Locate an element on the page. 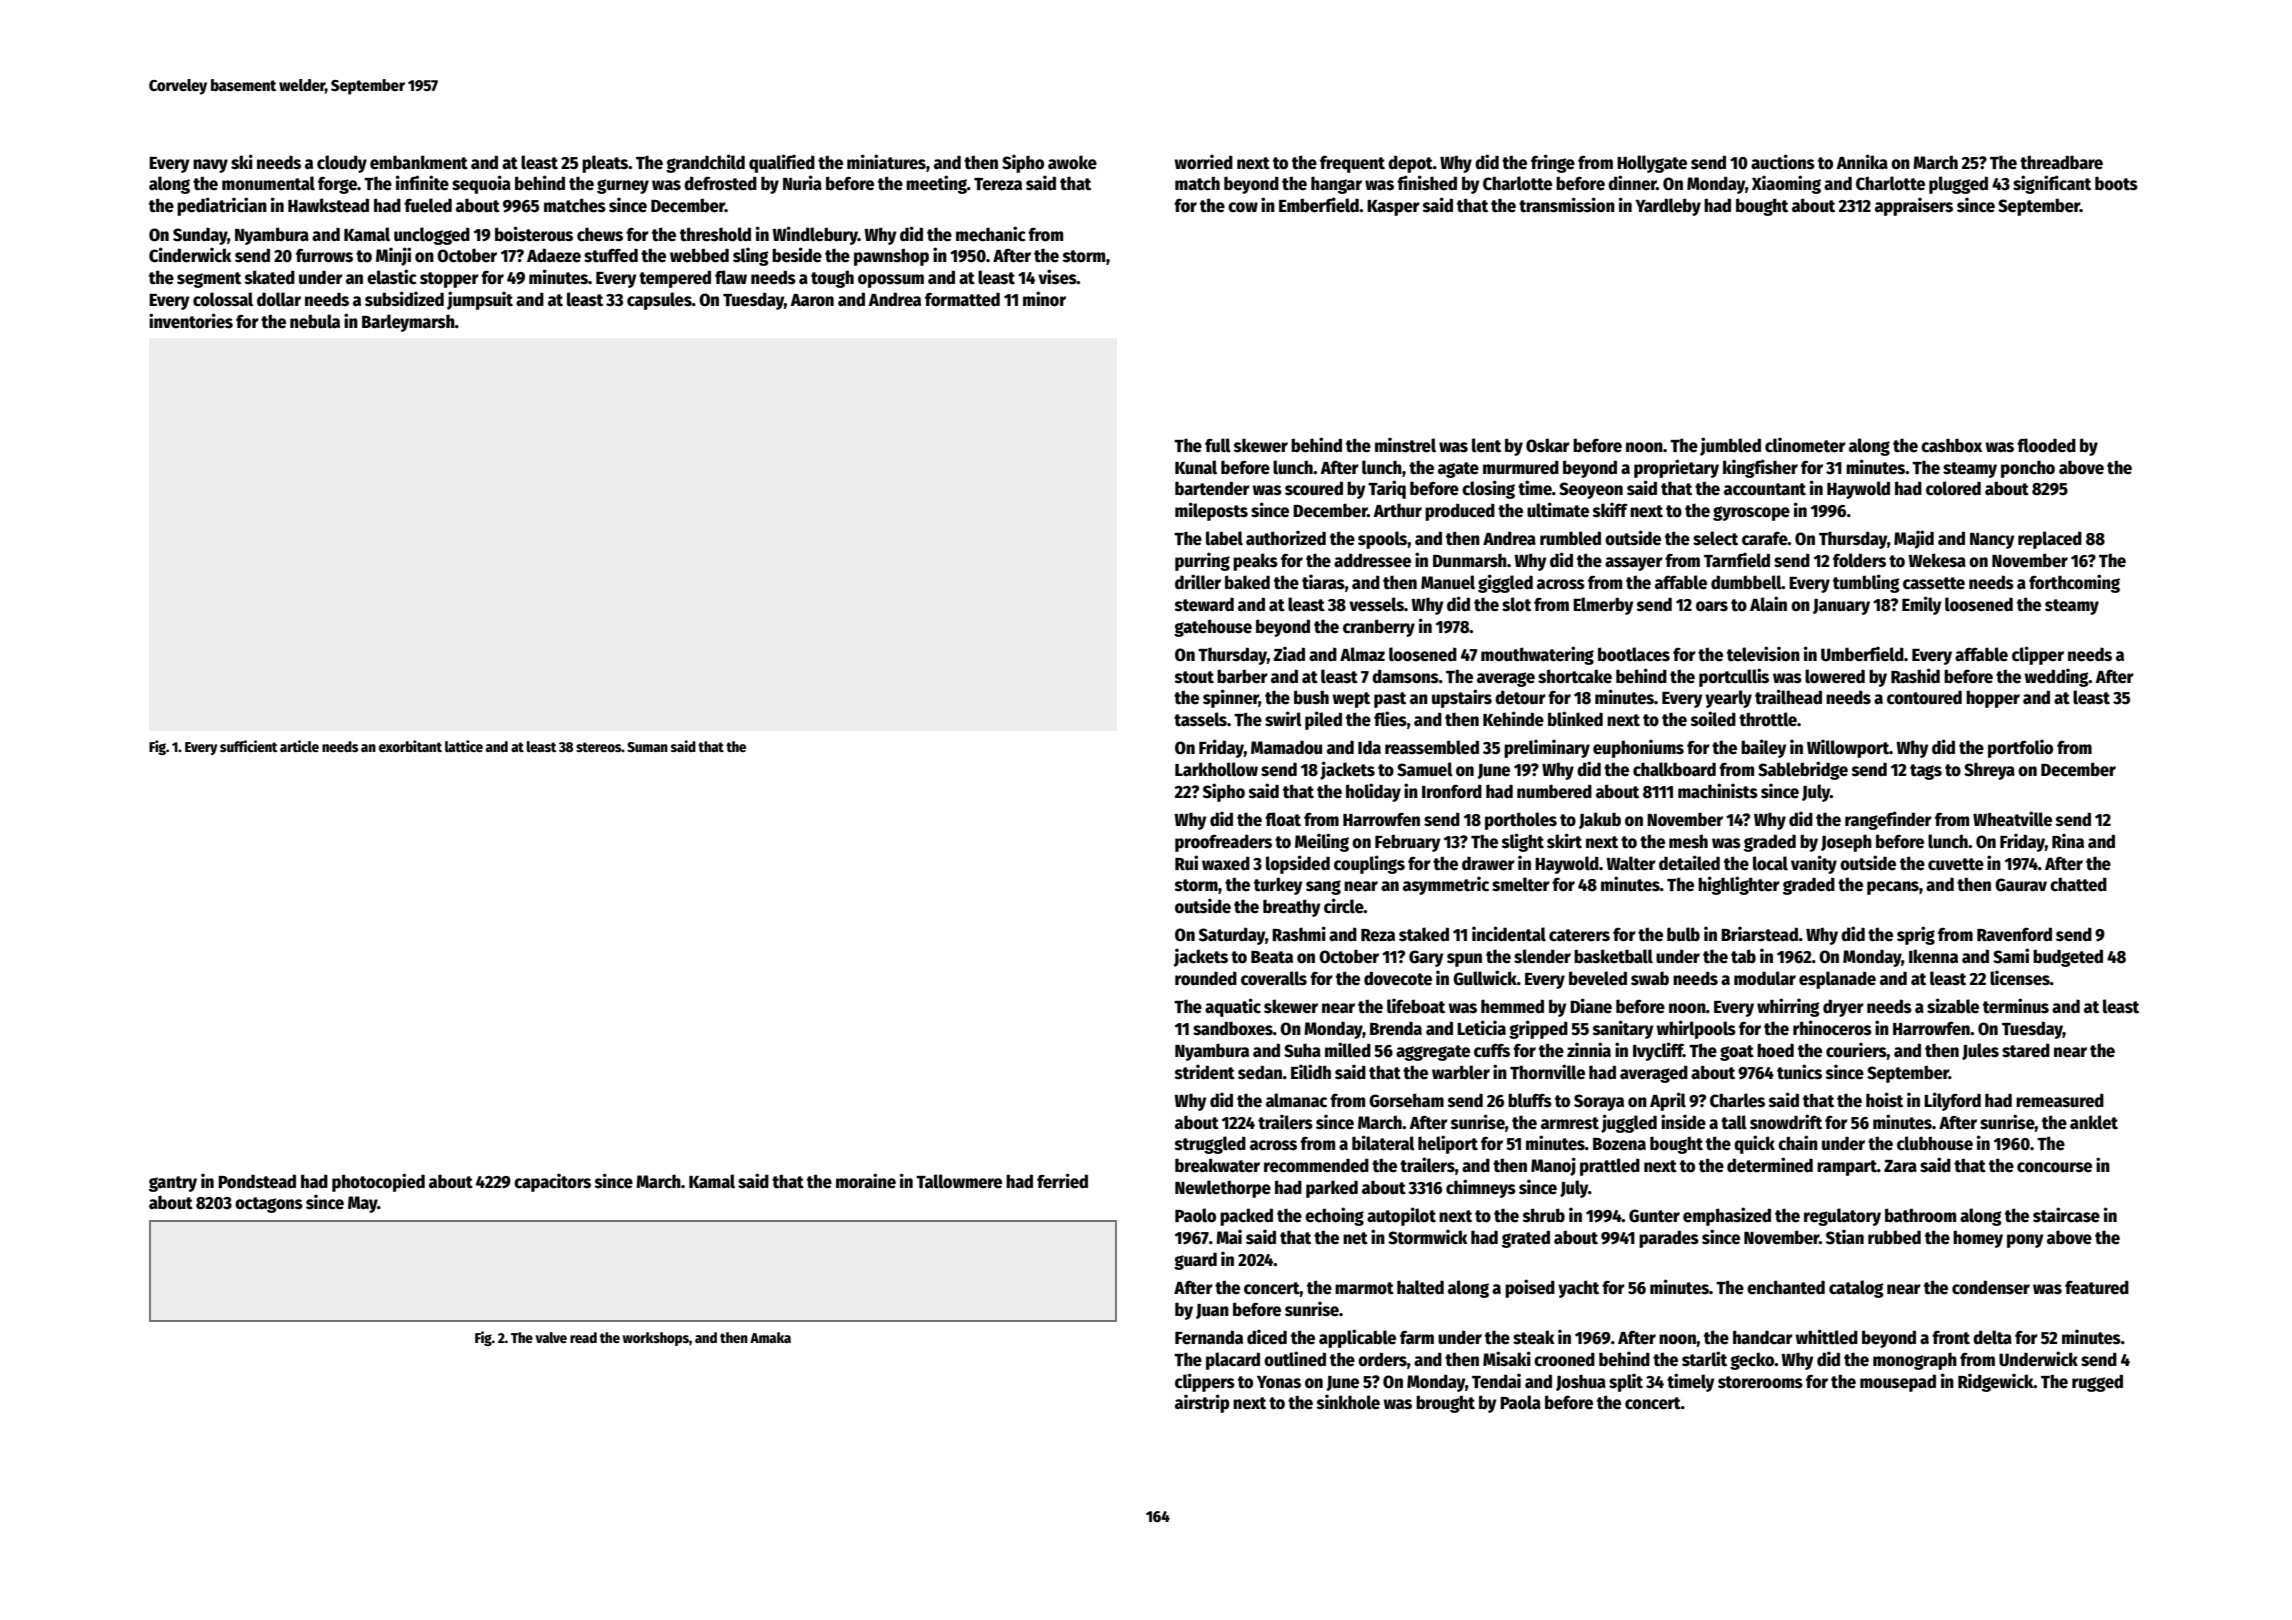  valve is located at coordinates (551, 1337).
